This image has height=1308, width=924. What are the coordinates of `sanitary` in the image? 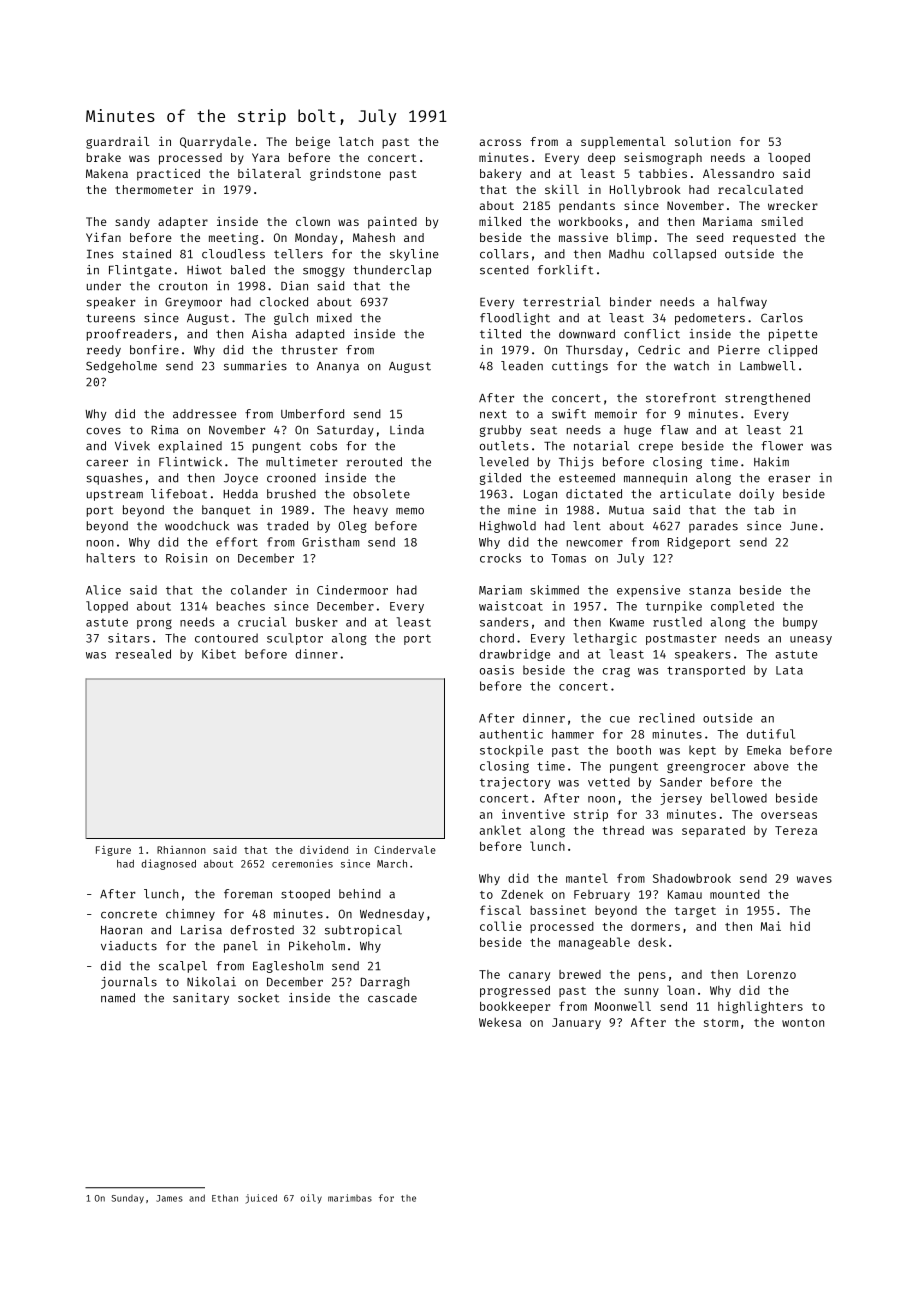 It's located at (201, 999).
